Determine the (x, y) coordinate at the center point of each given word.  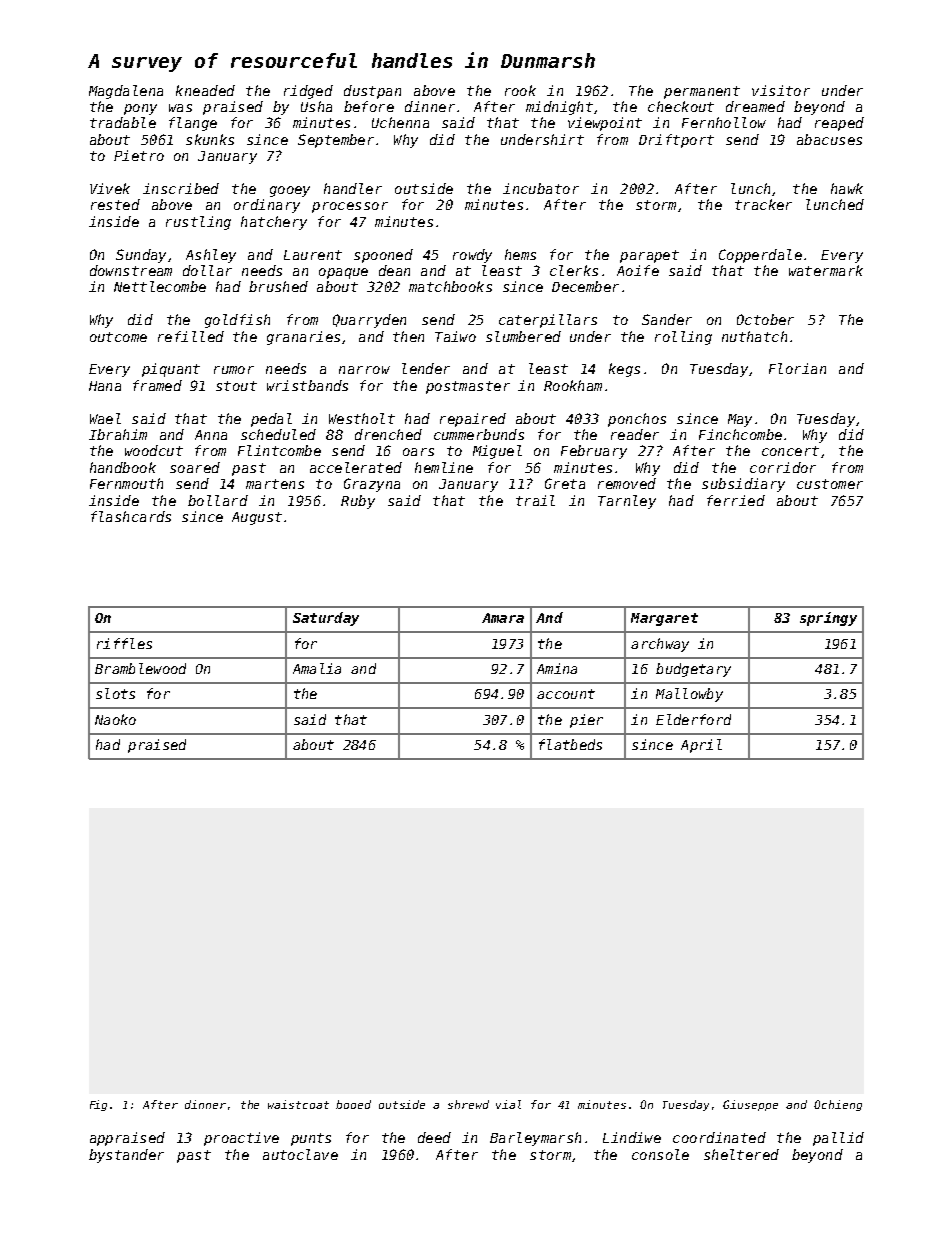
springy (828, 619)
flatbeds (570, 744)
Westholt (362, 418)
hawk (847, 188)
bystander (126, 1156)
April (701, 746)
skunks (210, 139)
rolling (683, 338)
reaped (839, 124)
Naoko (115, 719)
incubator (541, 188)
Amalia (317, 668)
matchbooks (450, 286)
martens (275, 484)
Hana (105, 386)
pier (586, 721)
